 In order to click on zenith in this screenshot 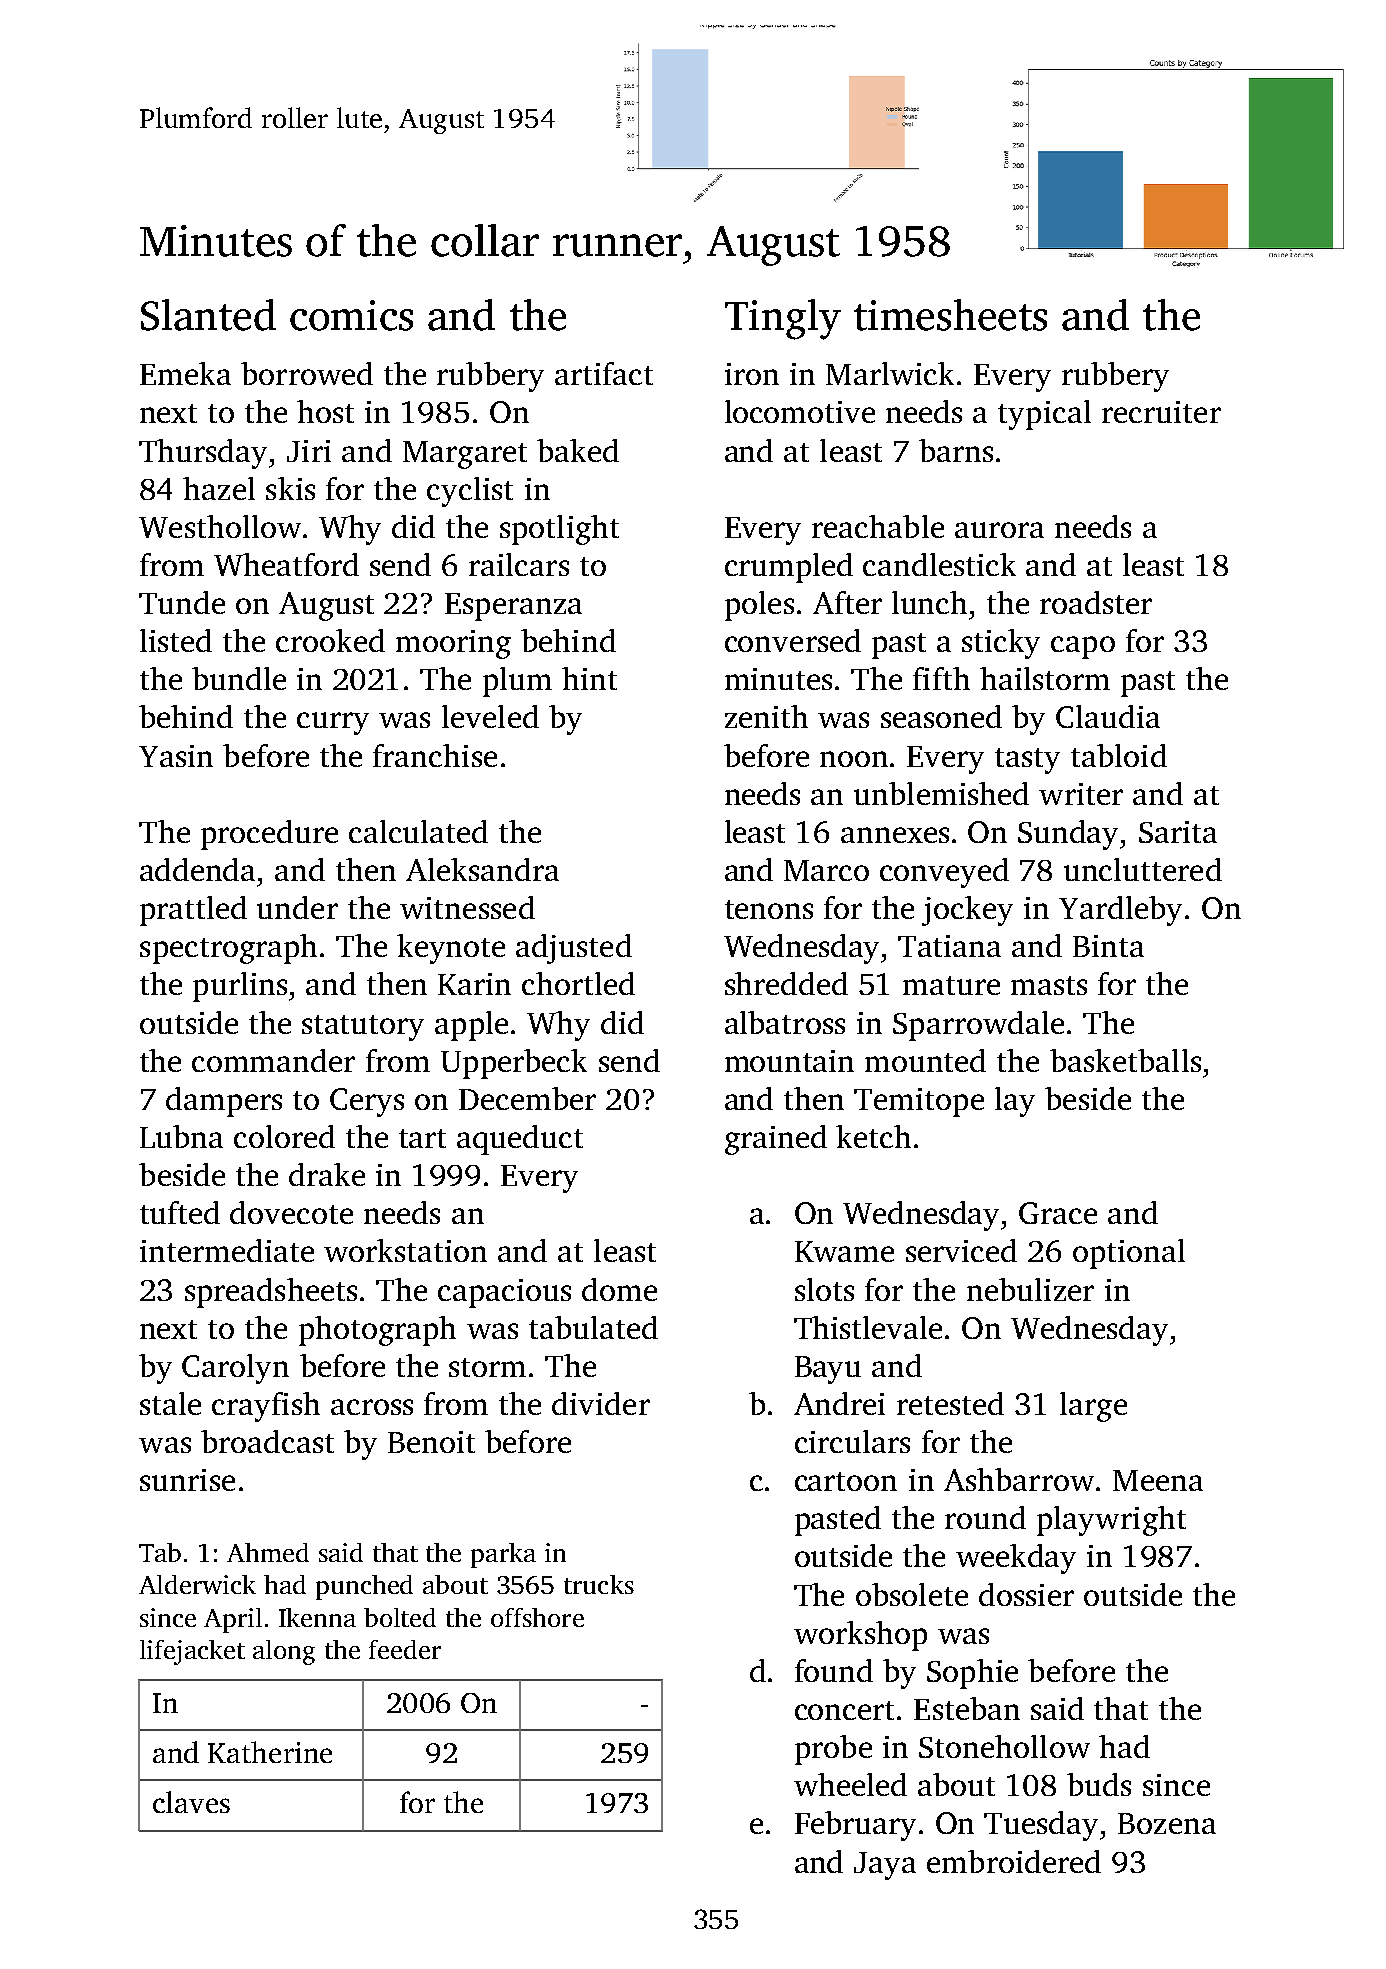, I will do `click(766, 716)`.
